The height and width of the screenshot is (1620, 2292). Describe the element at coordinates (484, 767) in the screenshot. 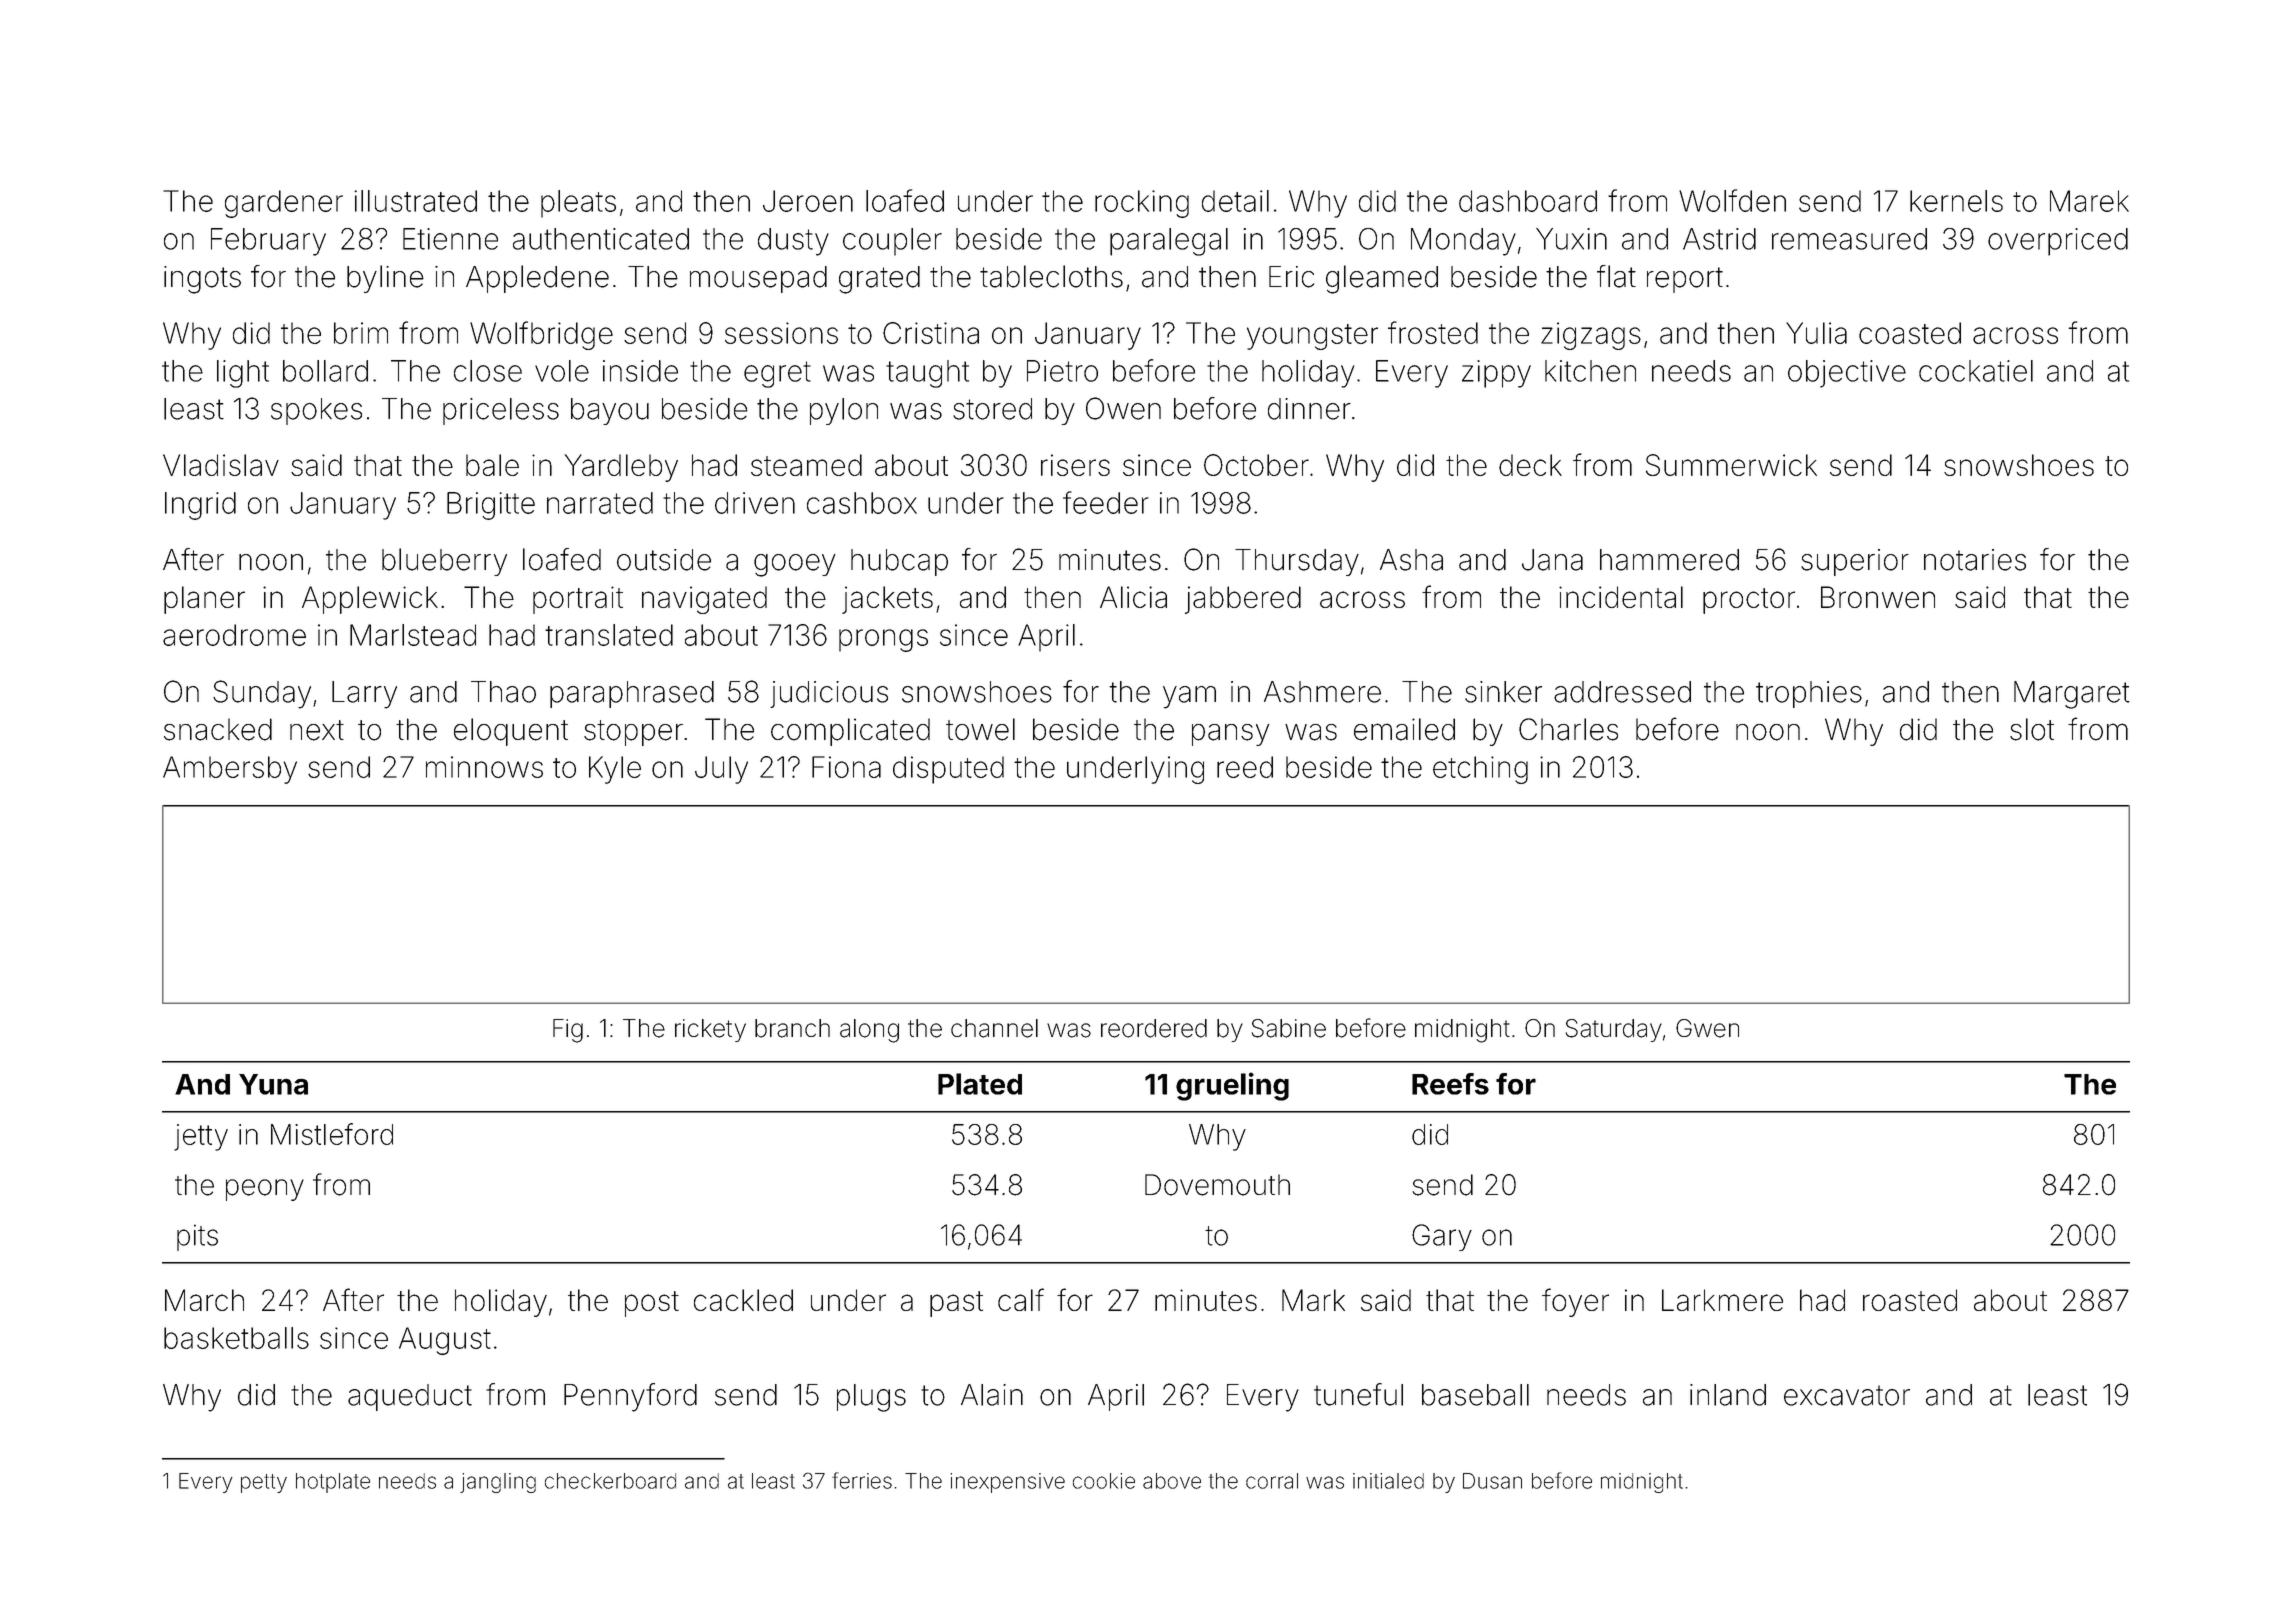

I see `minnows` at that location.
